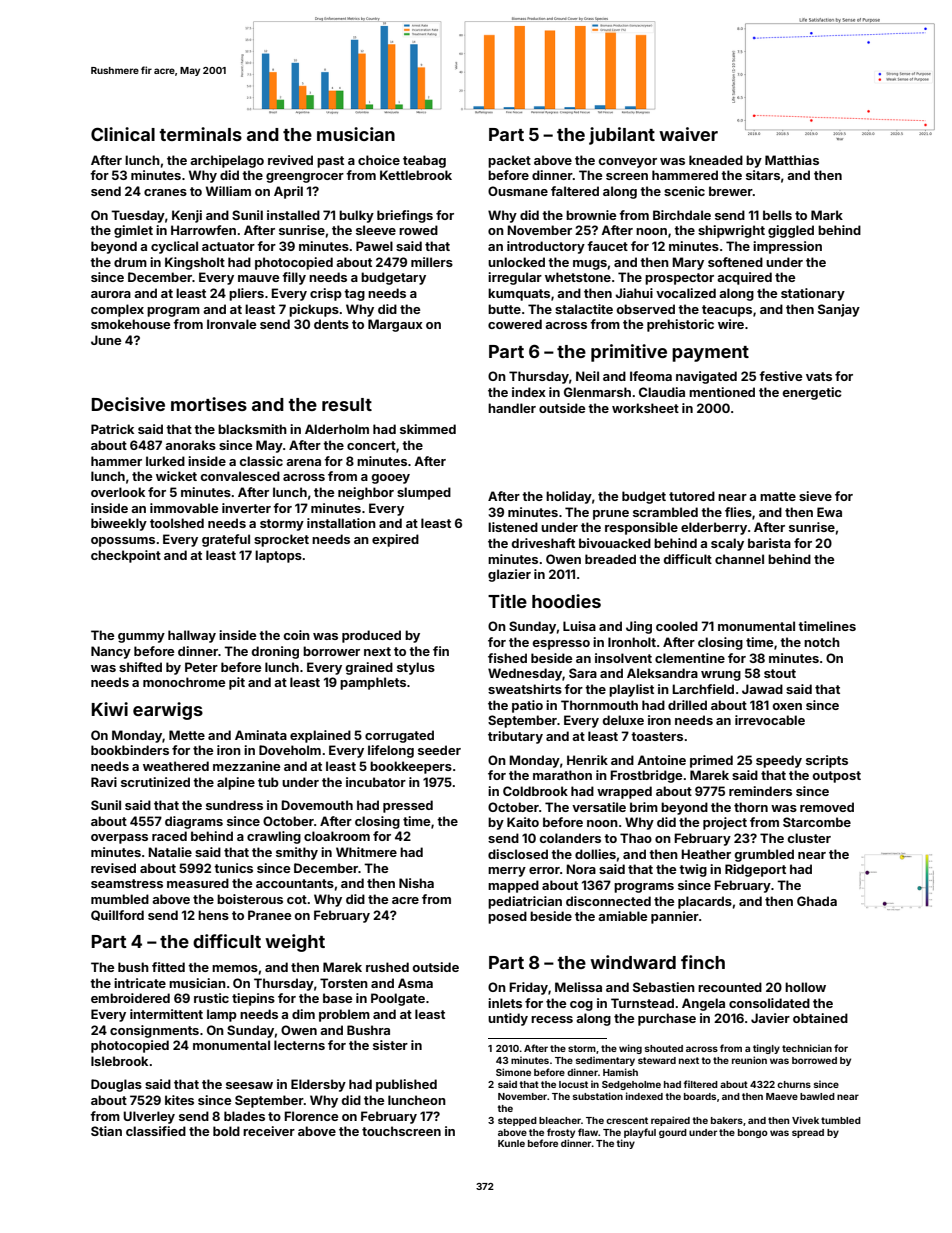 This screenshot has height=1233, width=952. Describe the element at coordinates (106, 1131) in the screenshot. I see `Stian` at that location.
